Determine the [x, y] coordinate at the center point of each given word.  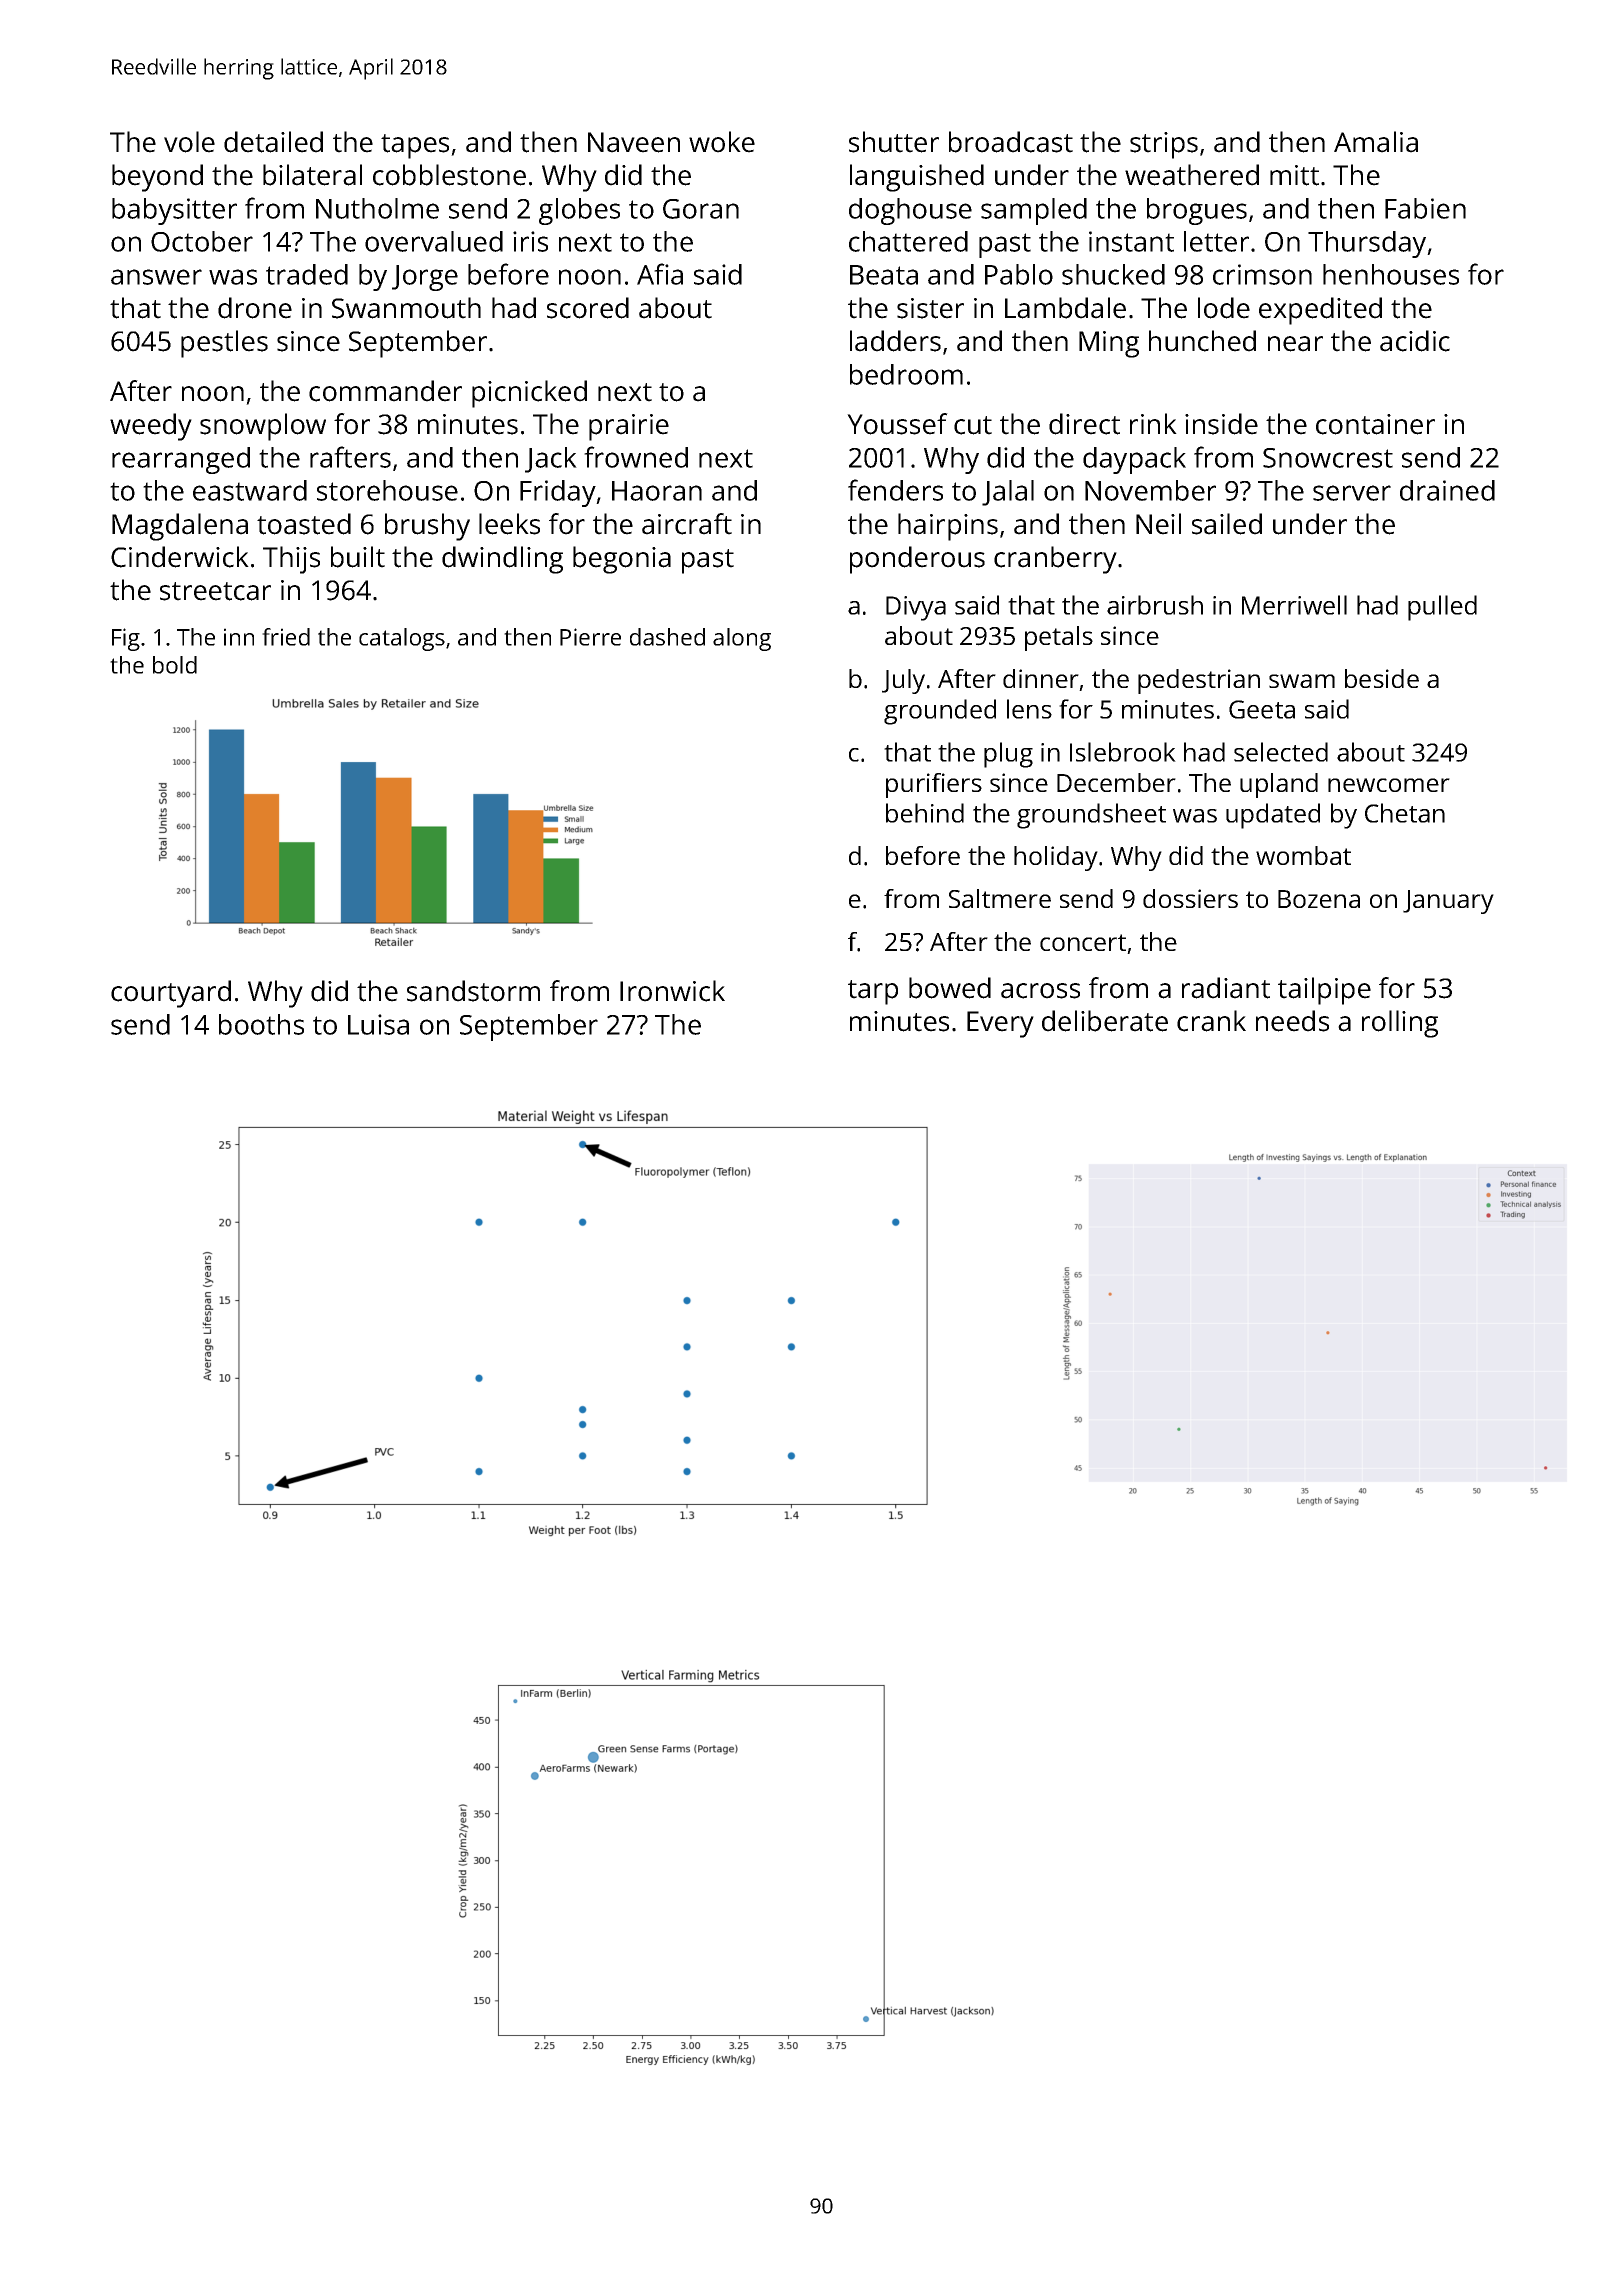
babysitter [174, 211]
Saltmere [1000, 898]
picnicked [529, 394]
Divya [916, 608]
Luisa [378, 1024]
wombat [1303, 855]
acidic [1415, 341]
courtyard [171, 994]
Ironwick [672, 991]
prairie [629, 427]
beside [1382, 678]
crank [1211, 1021]
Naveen [634, 142]
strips [1164, 145]
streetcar [215, 591]
